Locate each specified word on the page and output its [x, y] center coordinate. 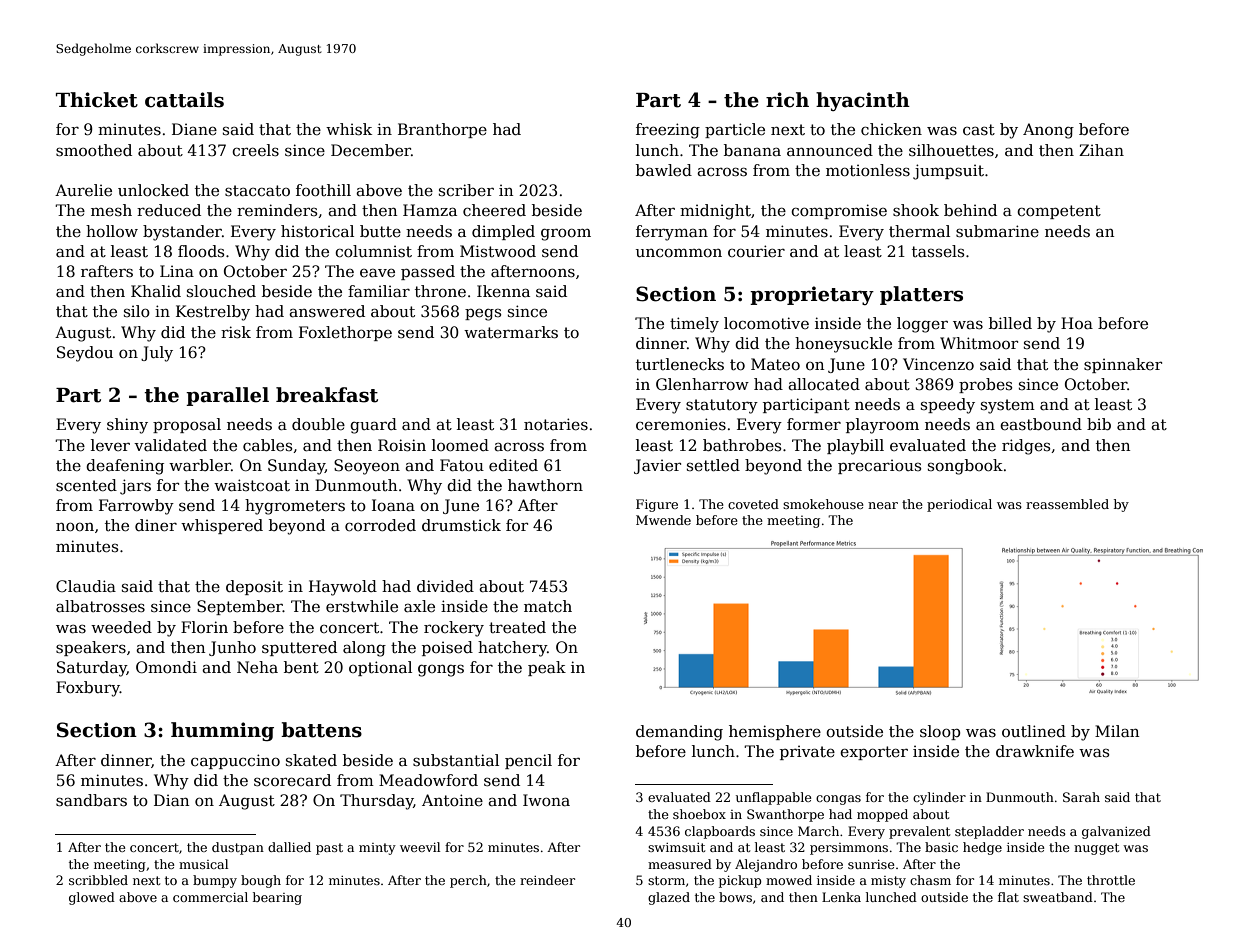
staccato [257, 191]
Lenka [841, 897]
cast [979, 129]
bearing [277, 898]
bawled [664, 170]
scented [86, 485]
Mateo [775, 364]
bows [735, 897]
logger [922, 325]
